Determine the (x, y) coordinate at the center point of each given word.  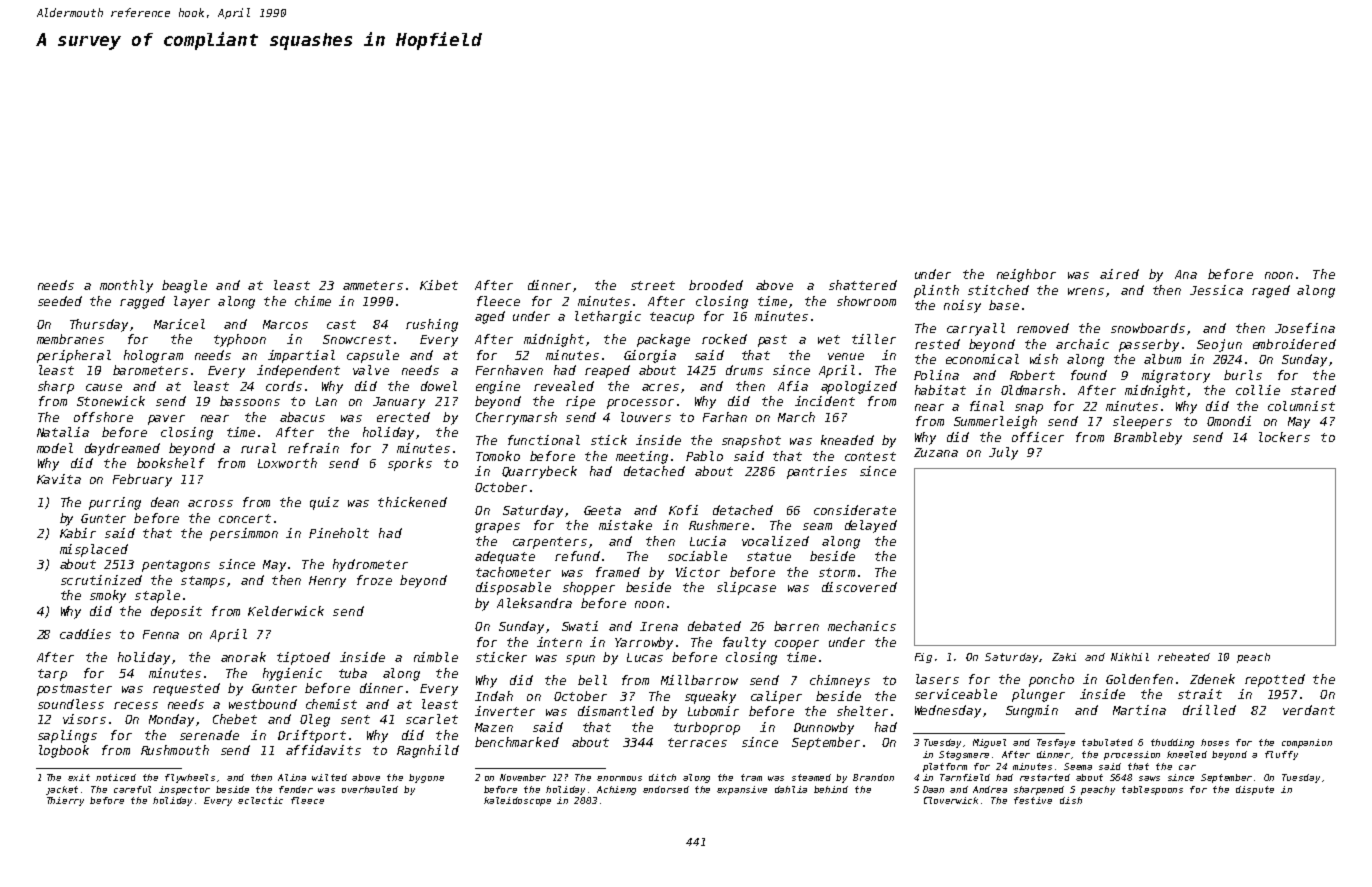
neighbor (1026, 275)
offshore (103, 417)
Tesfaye (1056, 743)
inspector (184, 790)
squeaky (710, 697)
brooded (716, 285)
